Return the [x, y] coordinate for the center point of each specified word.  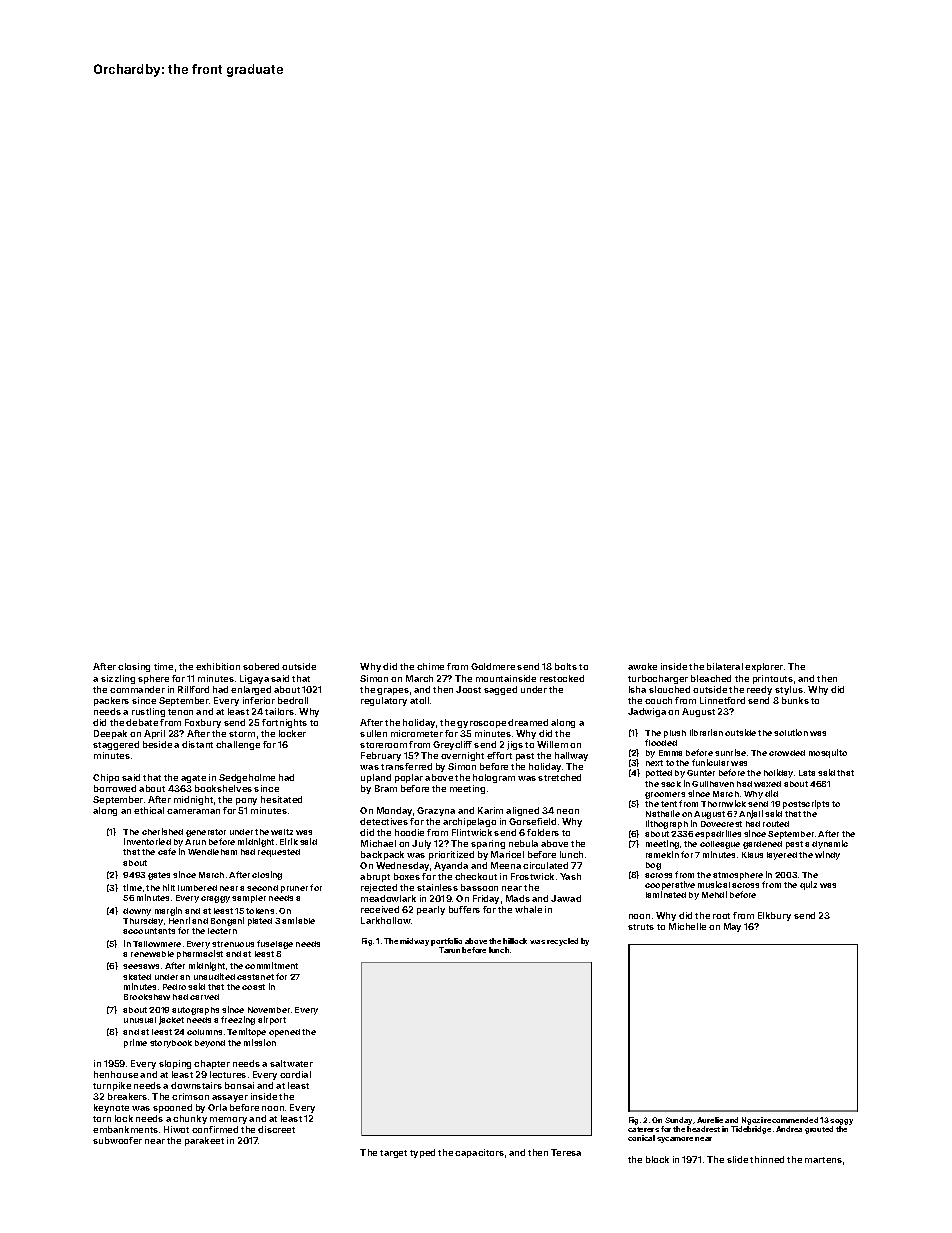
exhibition [218, 666]
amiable [298, 920]
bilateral [725, 666]
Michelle [687, 926]
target [393, 1154]
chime [430, 666]
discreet [276, 1129]
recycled [562, 942]
